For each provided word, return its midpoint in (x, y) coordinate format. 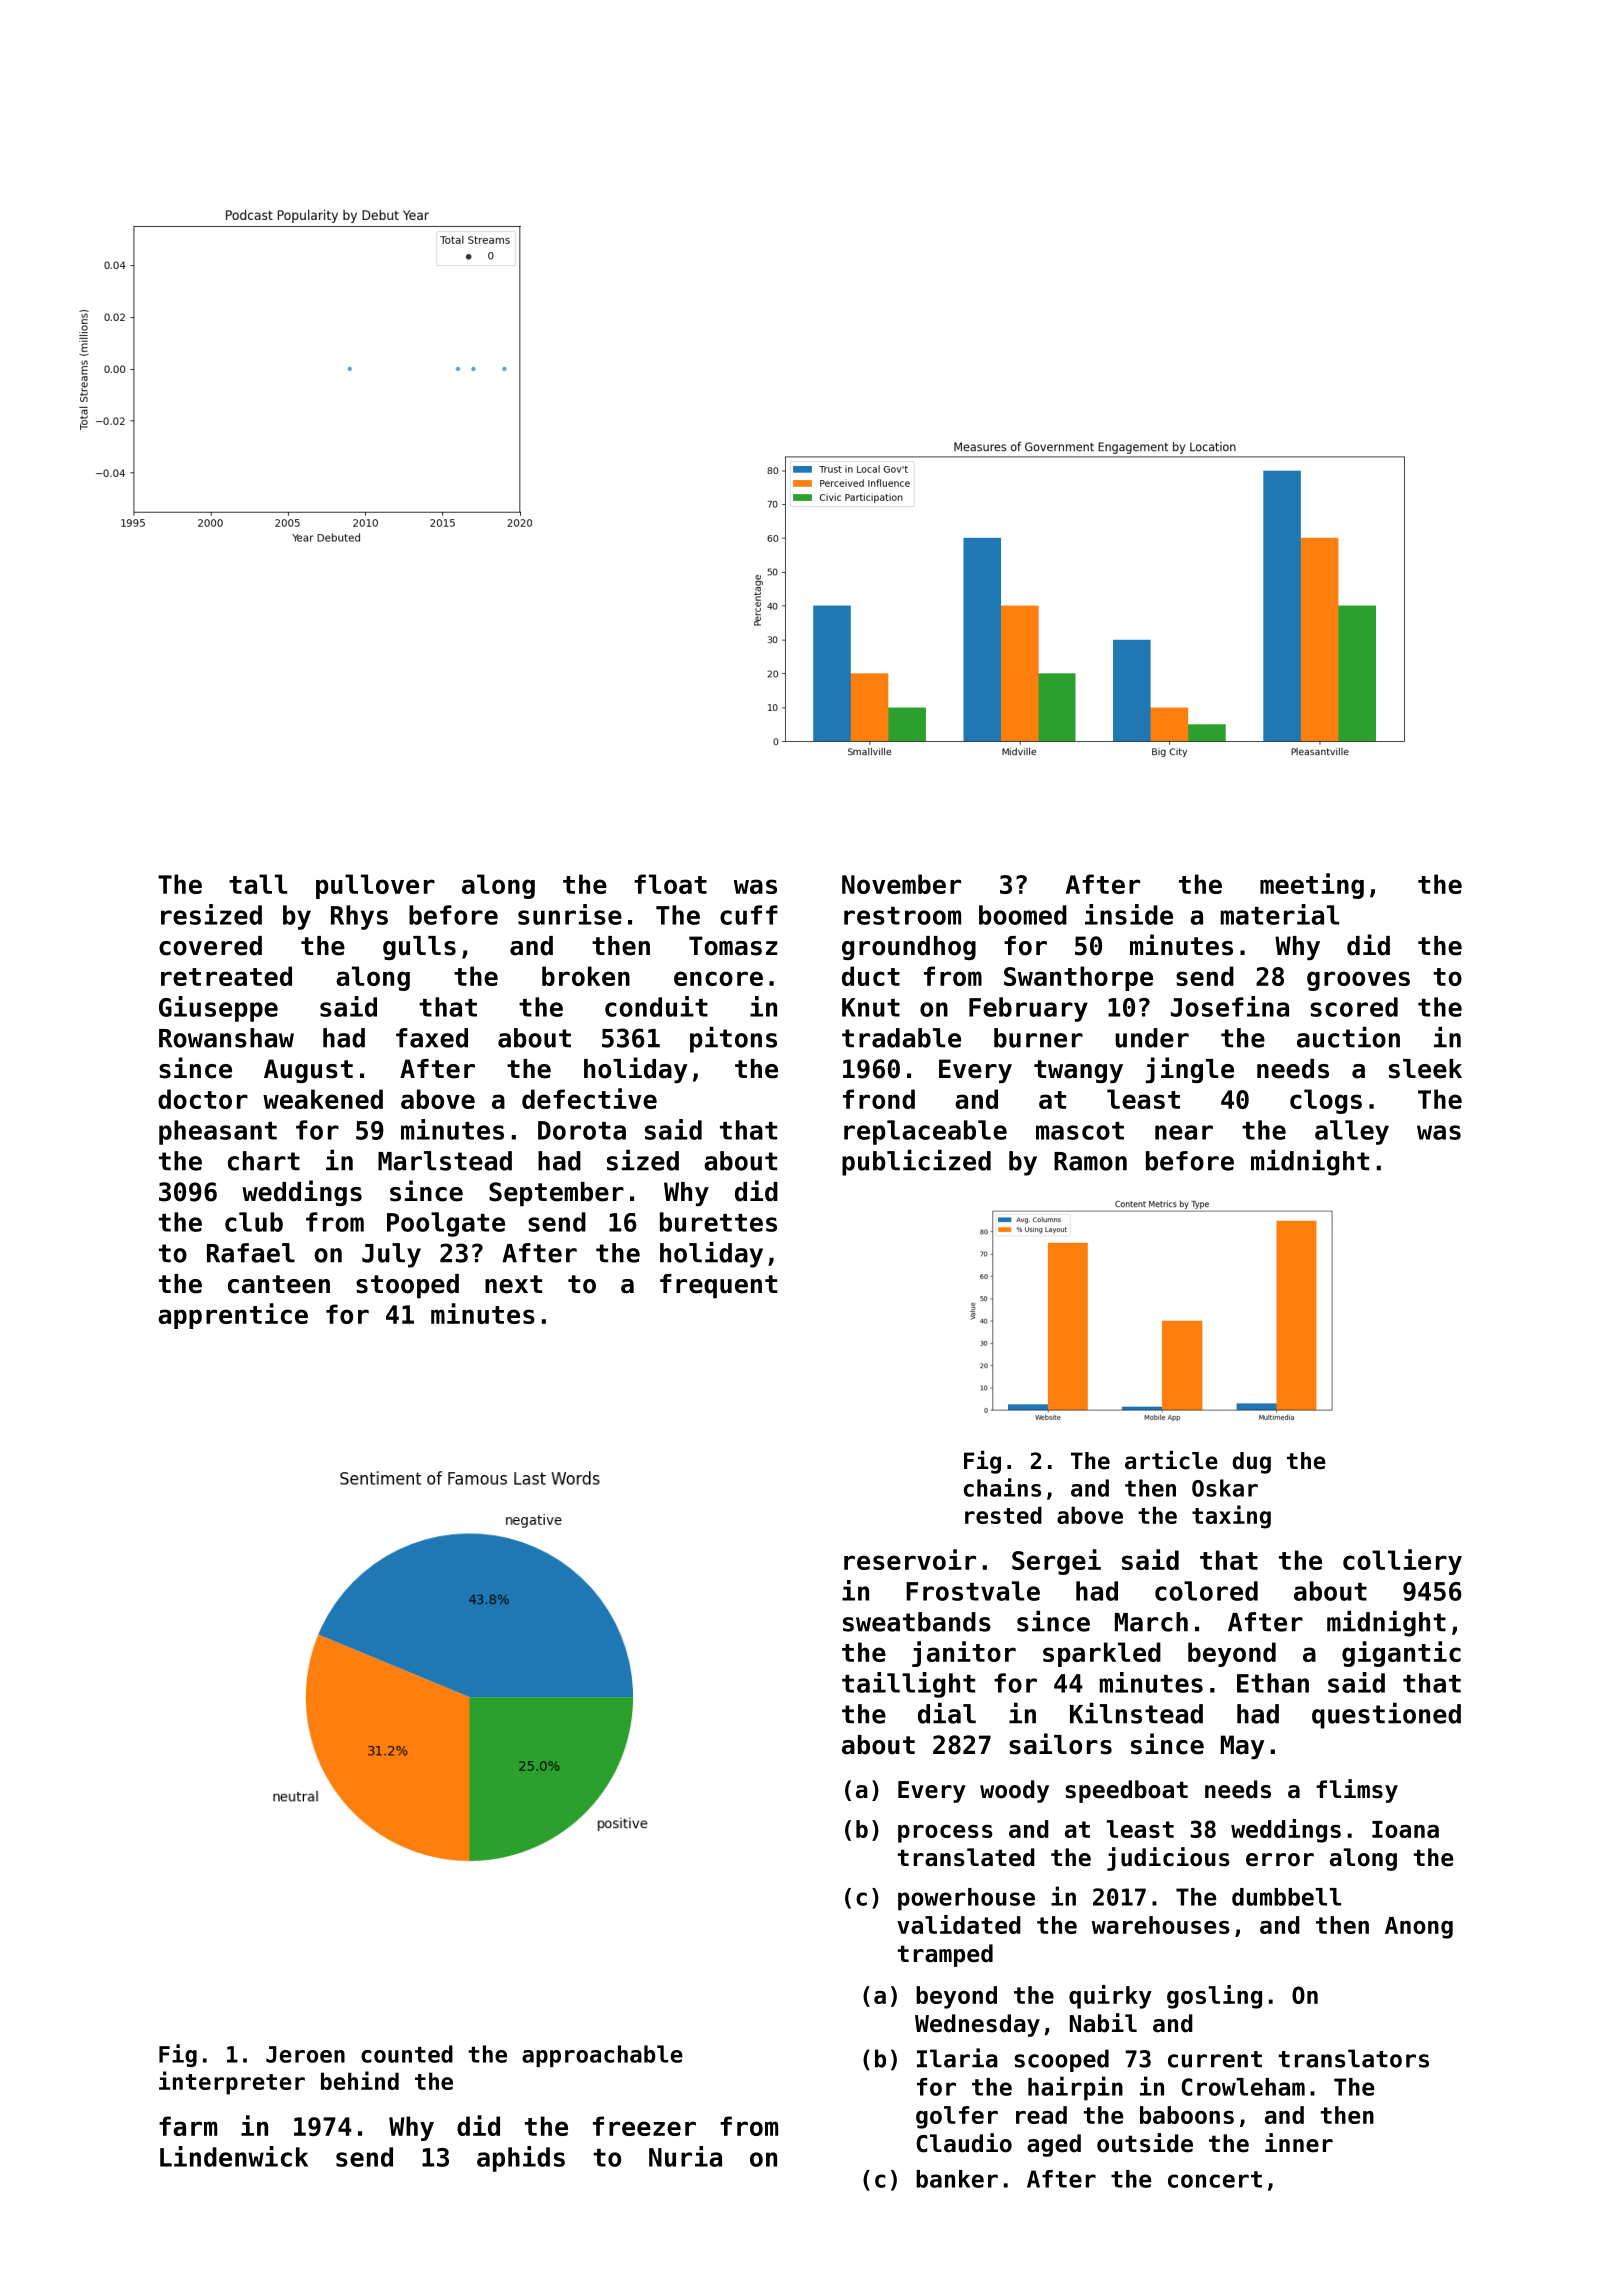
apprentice (233, 1316)
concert (1215, 2179)
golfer (957, 2117)
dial (947, 1713)
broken (586, 976)
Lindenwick (234, 2156)
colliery (1402, 1562)
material (1280, 914)
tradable (901, 1038)
